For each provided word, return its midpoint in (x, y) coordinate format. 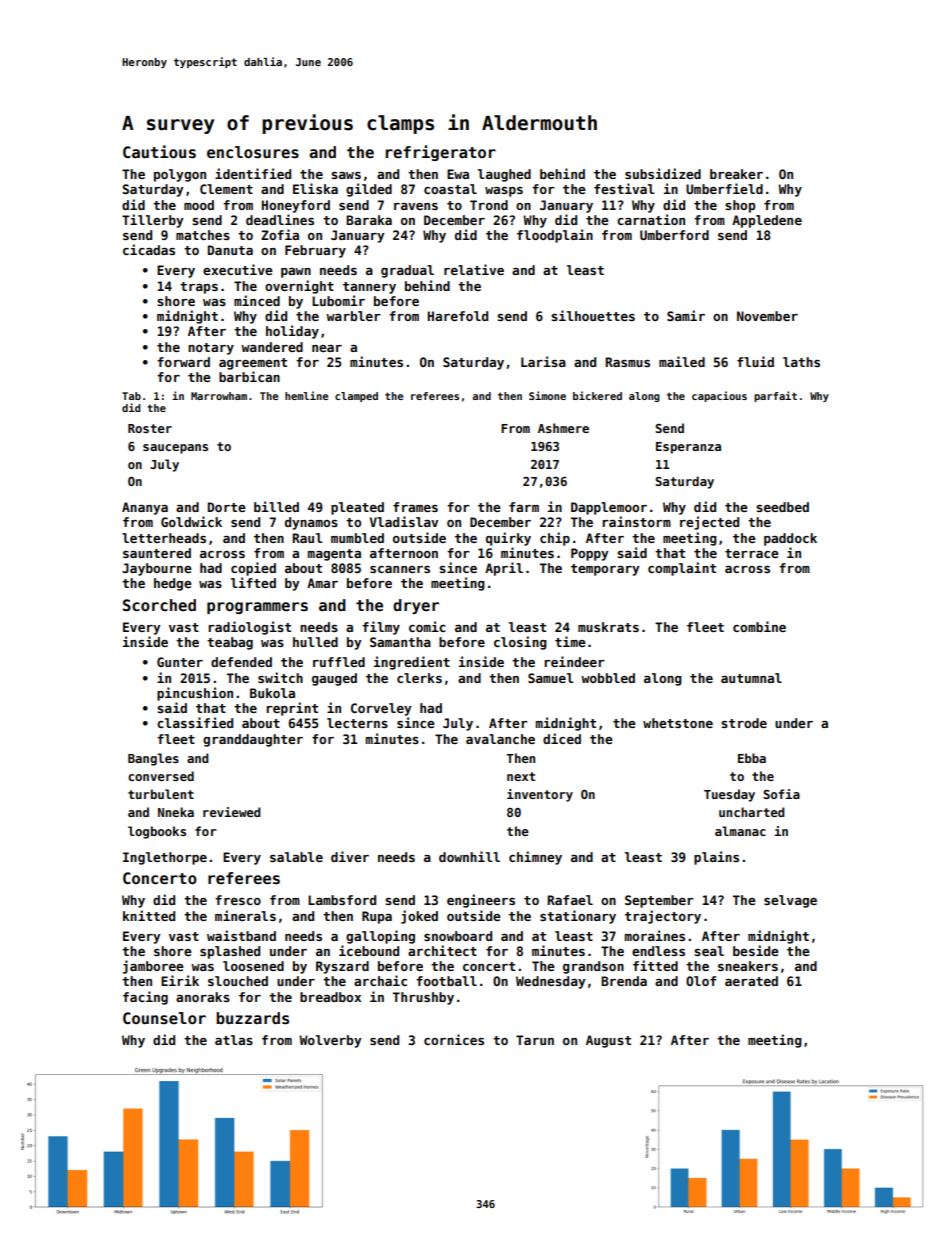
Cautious (159, 152)
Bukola (272, 693)
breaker (736, 174)
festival (624, 188)
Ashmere (563, 428)
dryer (416, 606)
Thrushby (423, 998)
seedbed (782, 507)
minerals (245, 915)
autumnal (751, 678)
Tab (131, 396)
